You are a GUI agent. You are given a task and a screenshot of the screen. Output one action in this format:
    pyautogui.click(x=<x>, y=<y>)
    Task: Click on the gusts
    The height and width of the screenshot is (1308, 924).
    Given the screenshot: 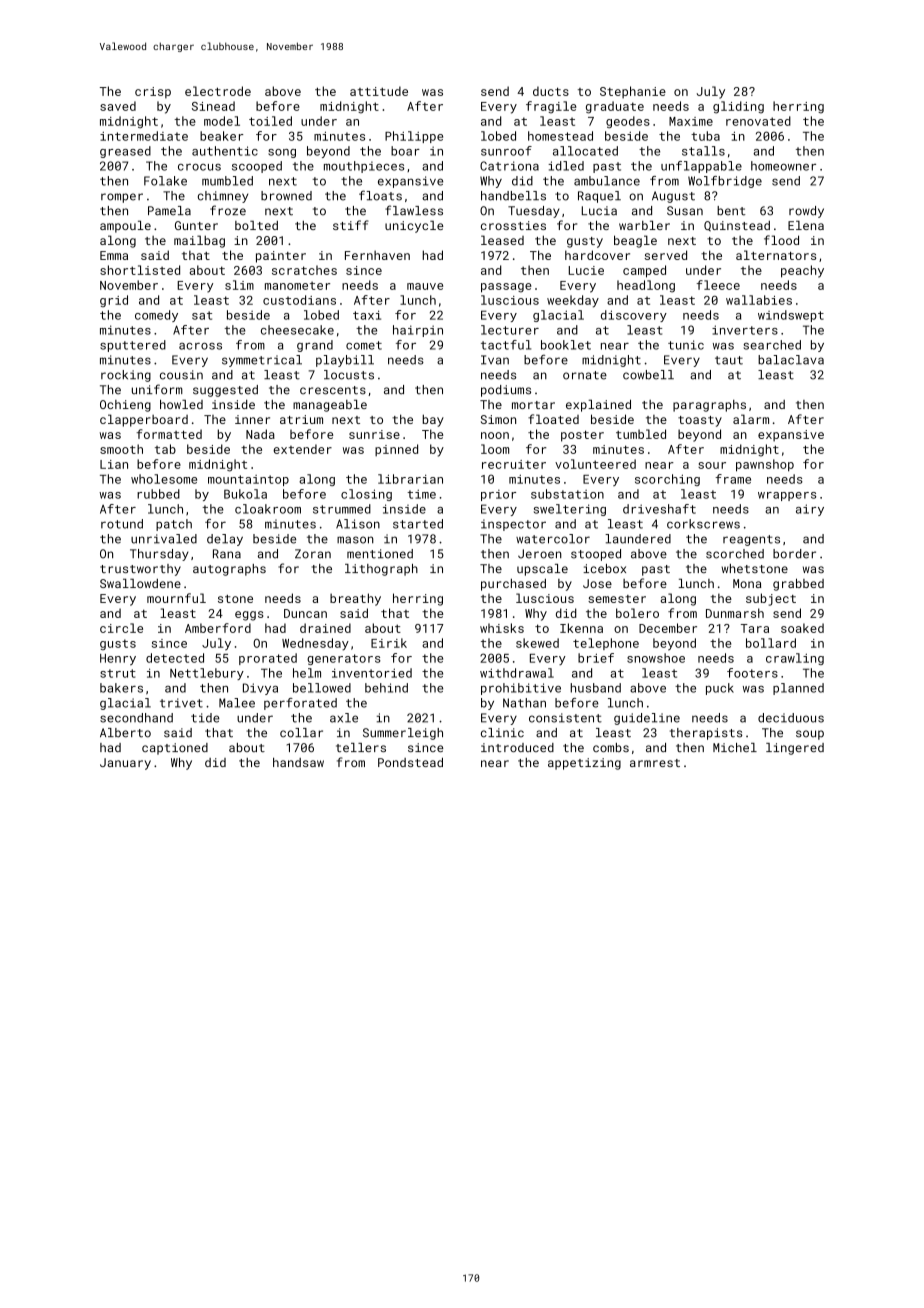 What is the action you would take?
    pyautogui.click(x=118, y=644)
